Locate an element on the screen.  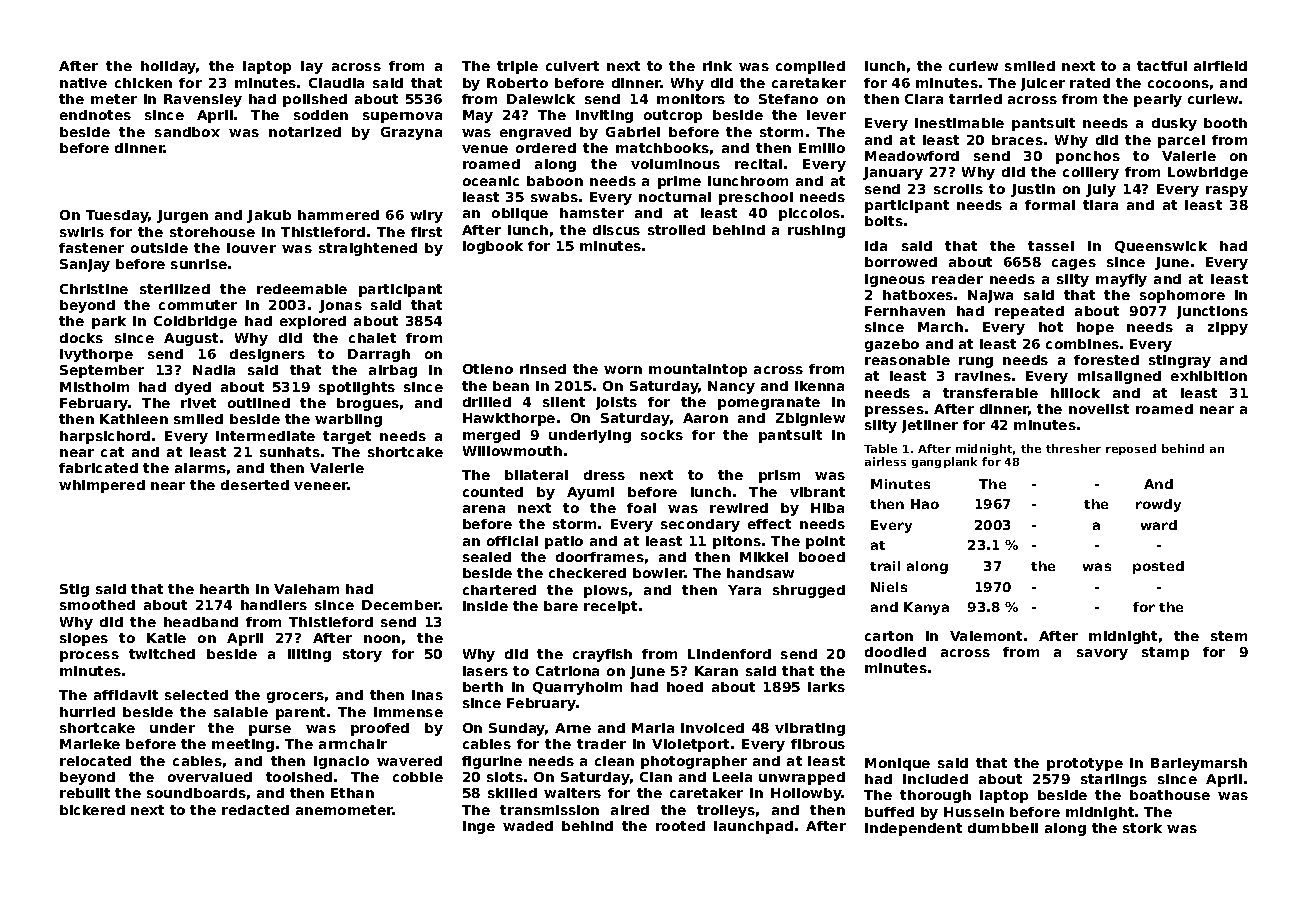
gazebo is located at coordinates (892, 345).
